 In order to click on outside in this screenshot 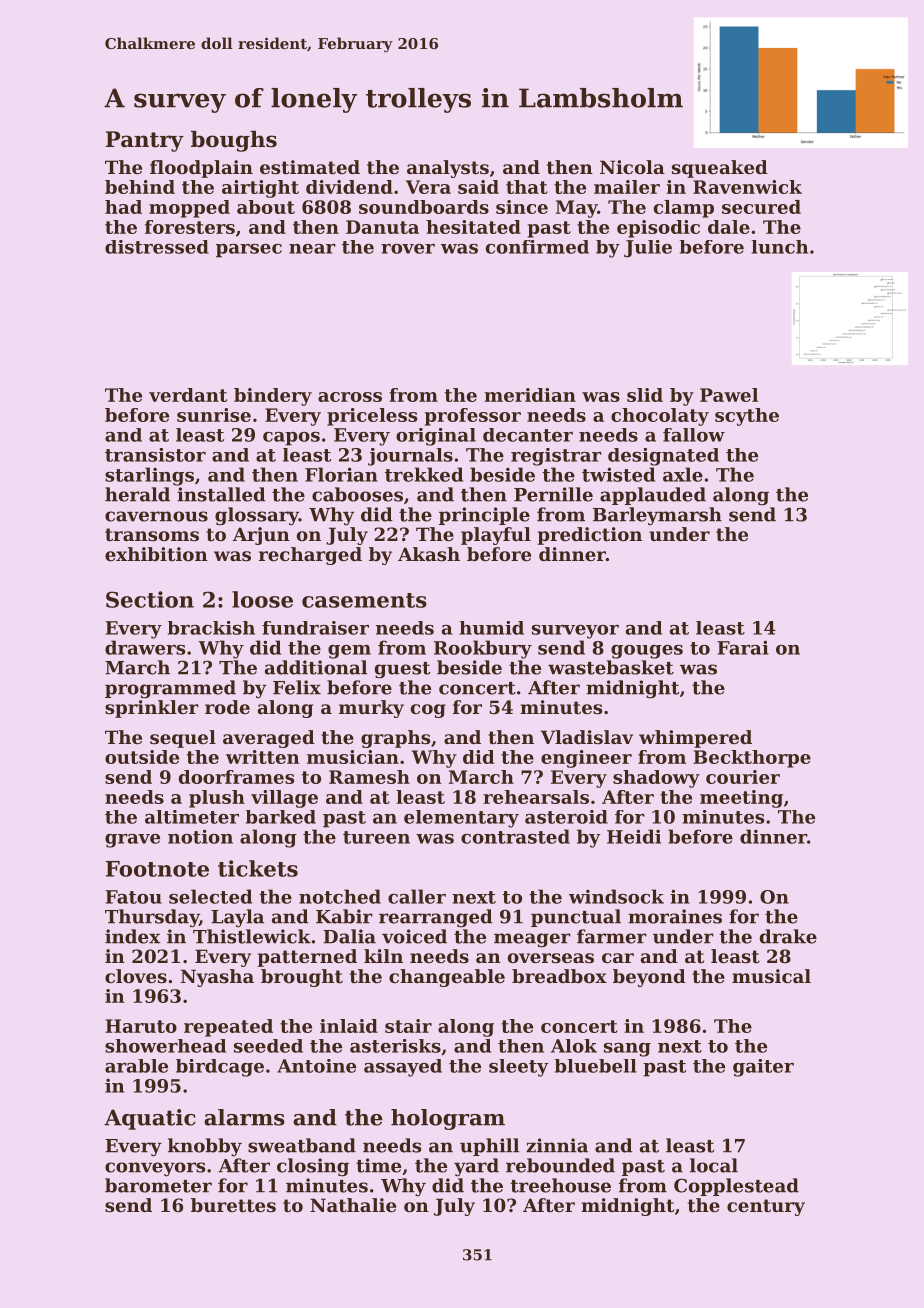, I will do `click(142, 757)`.
